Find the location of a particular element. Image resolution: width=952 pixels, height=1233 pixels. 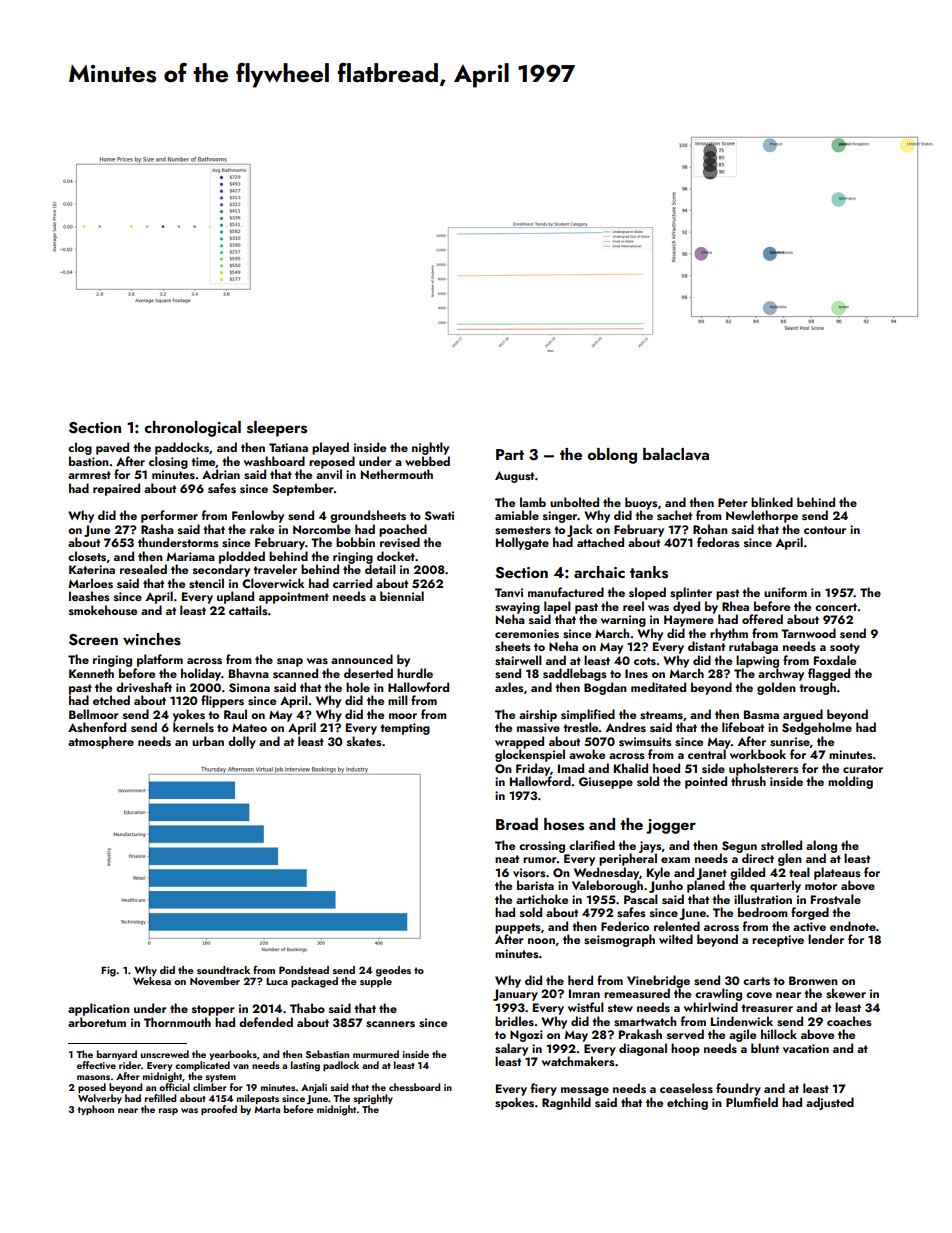

Rhea is located at coordinates (735, 606).
